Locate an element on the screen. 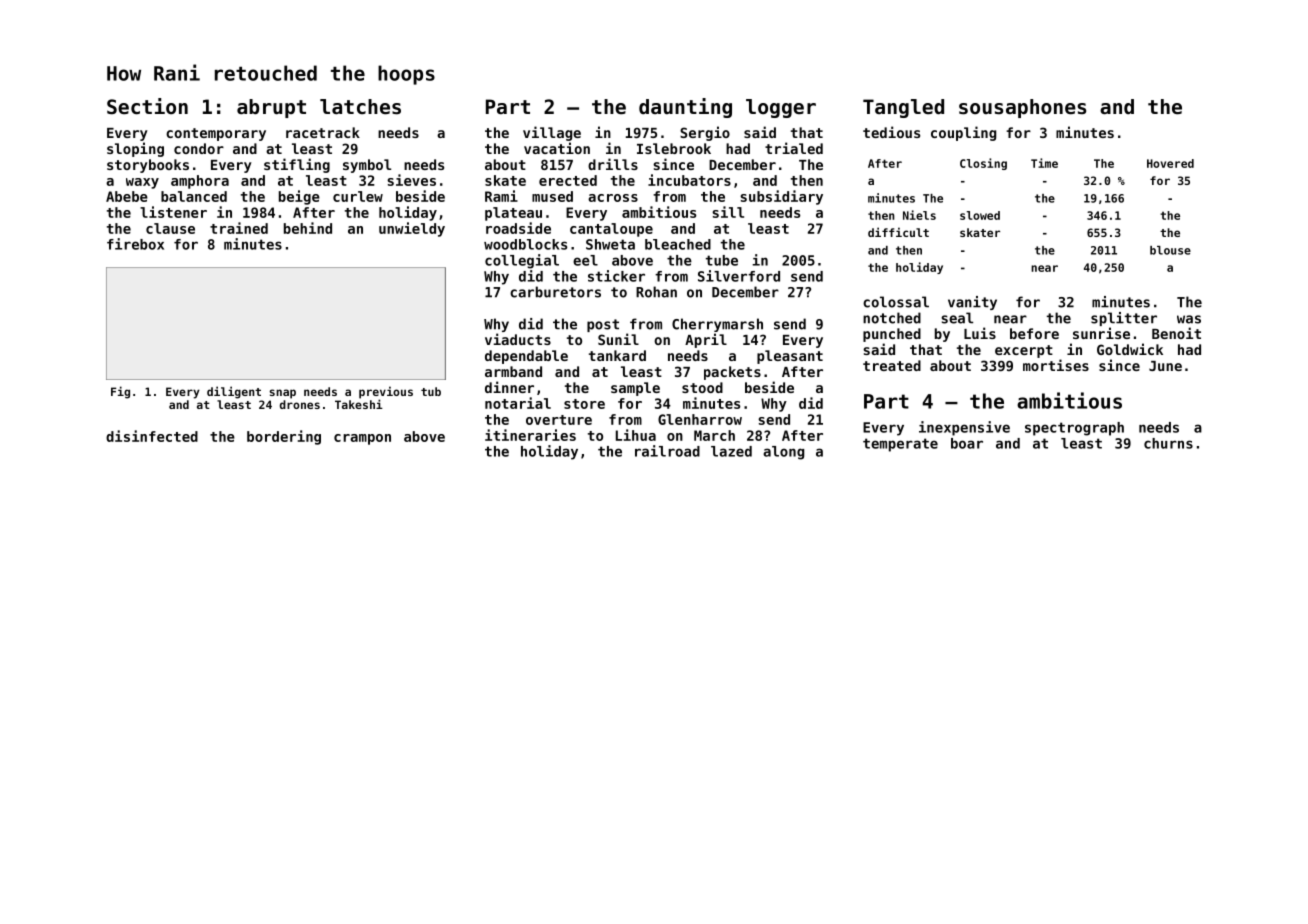  sousaphones is located at coordinates (1022, 108).
